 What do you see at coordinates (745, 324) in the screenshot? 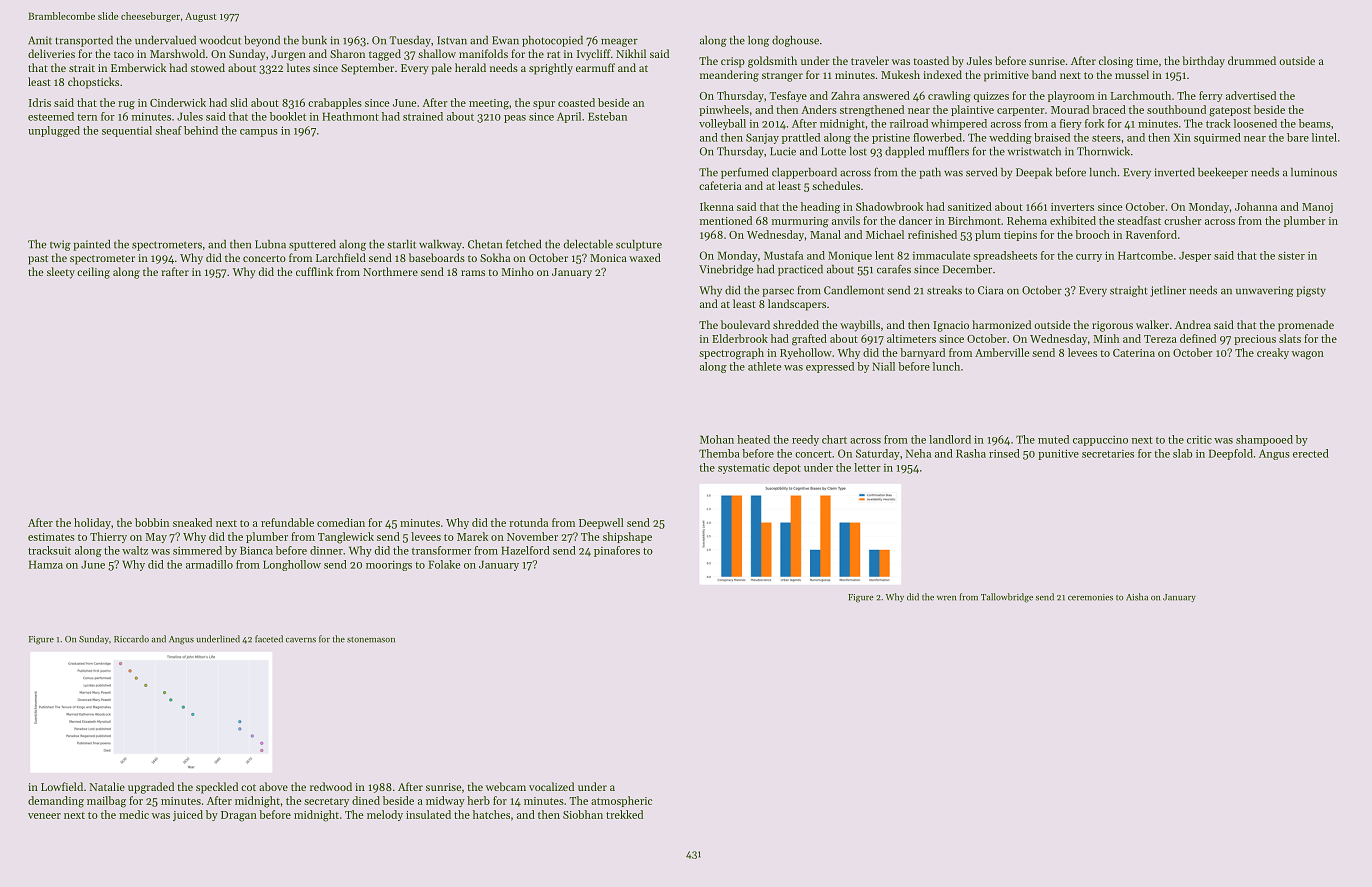
I see `boulevard` at bounding box center [745, 324].
